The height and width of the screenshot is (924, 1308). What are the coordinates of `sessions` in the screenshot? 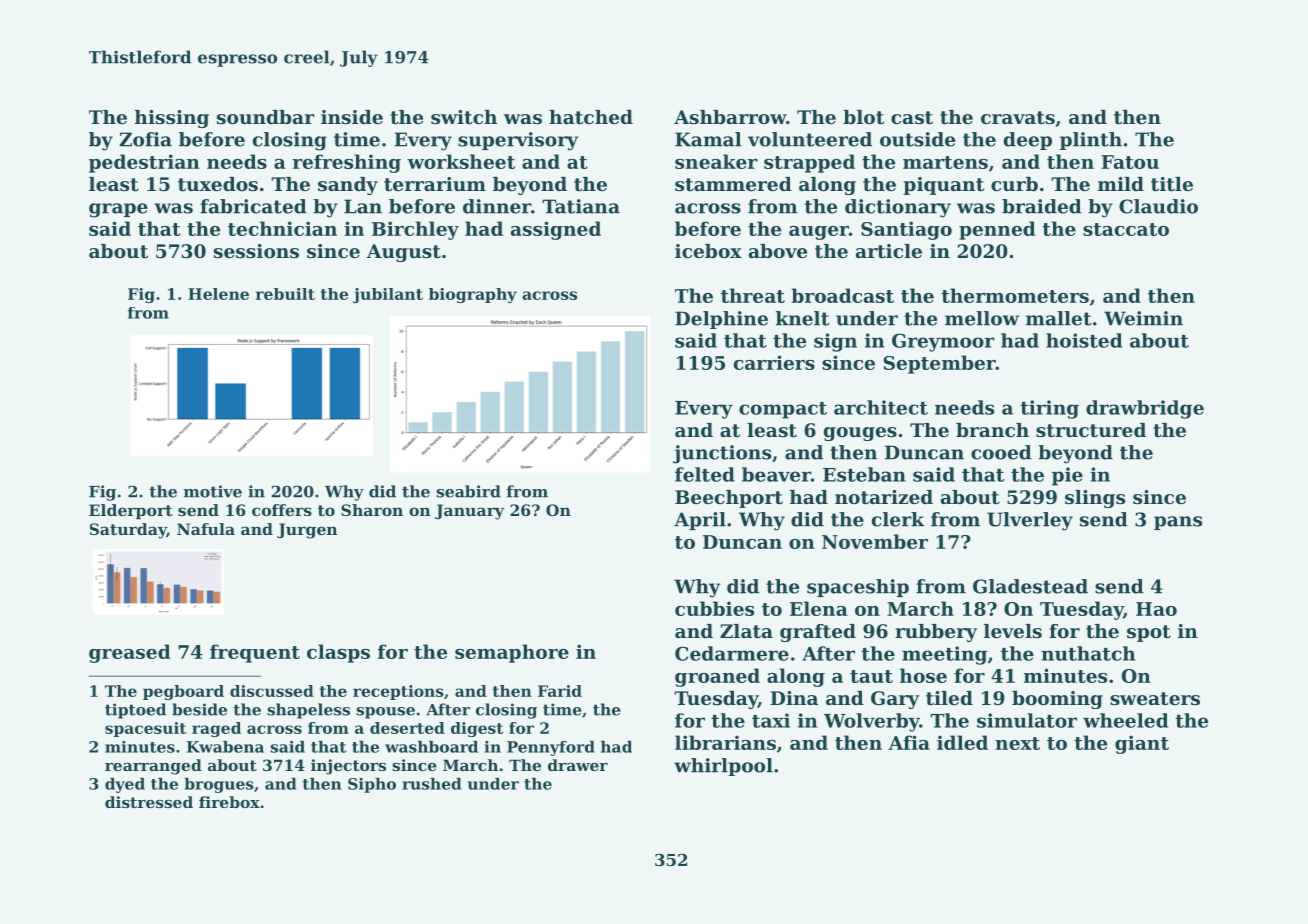 It's located at (256, 251).
